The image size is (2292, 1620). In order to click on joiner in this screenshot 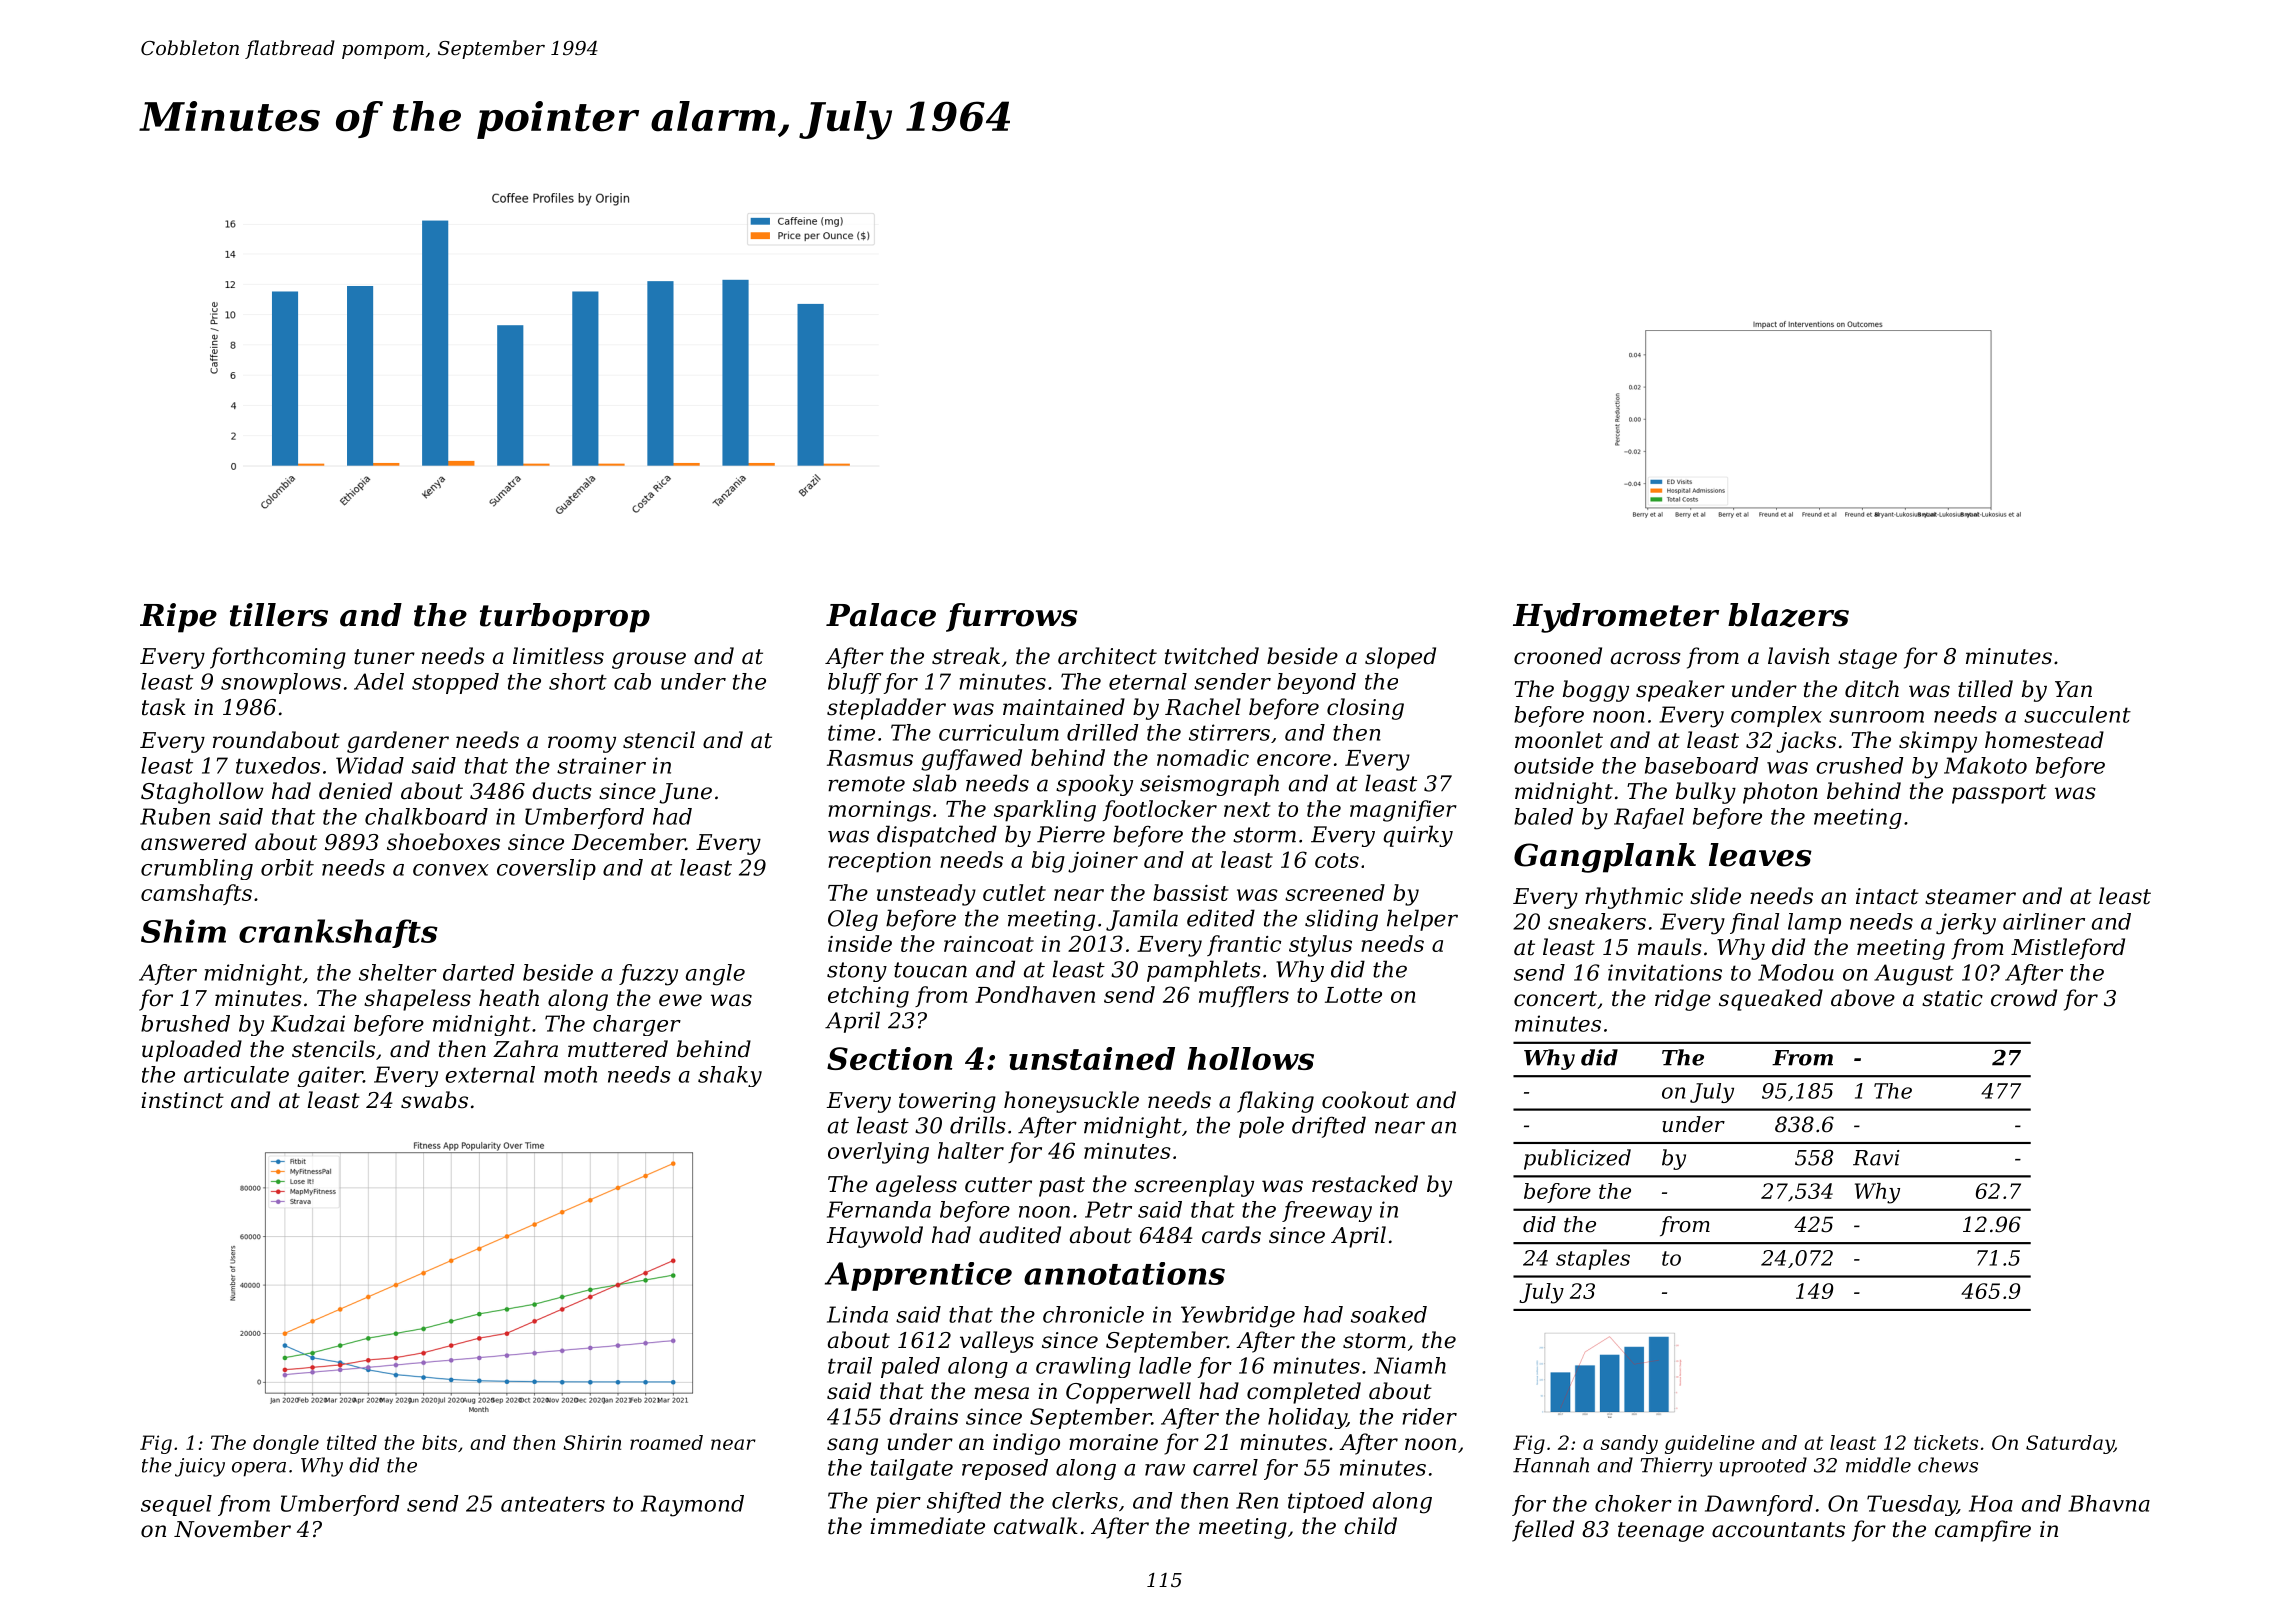, I will do `click(1103, 862)`.
